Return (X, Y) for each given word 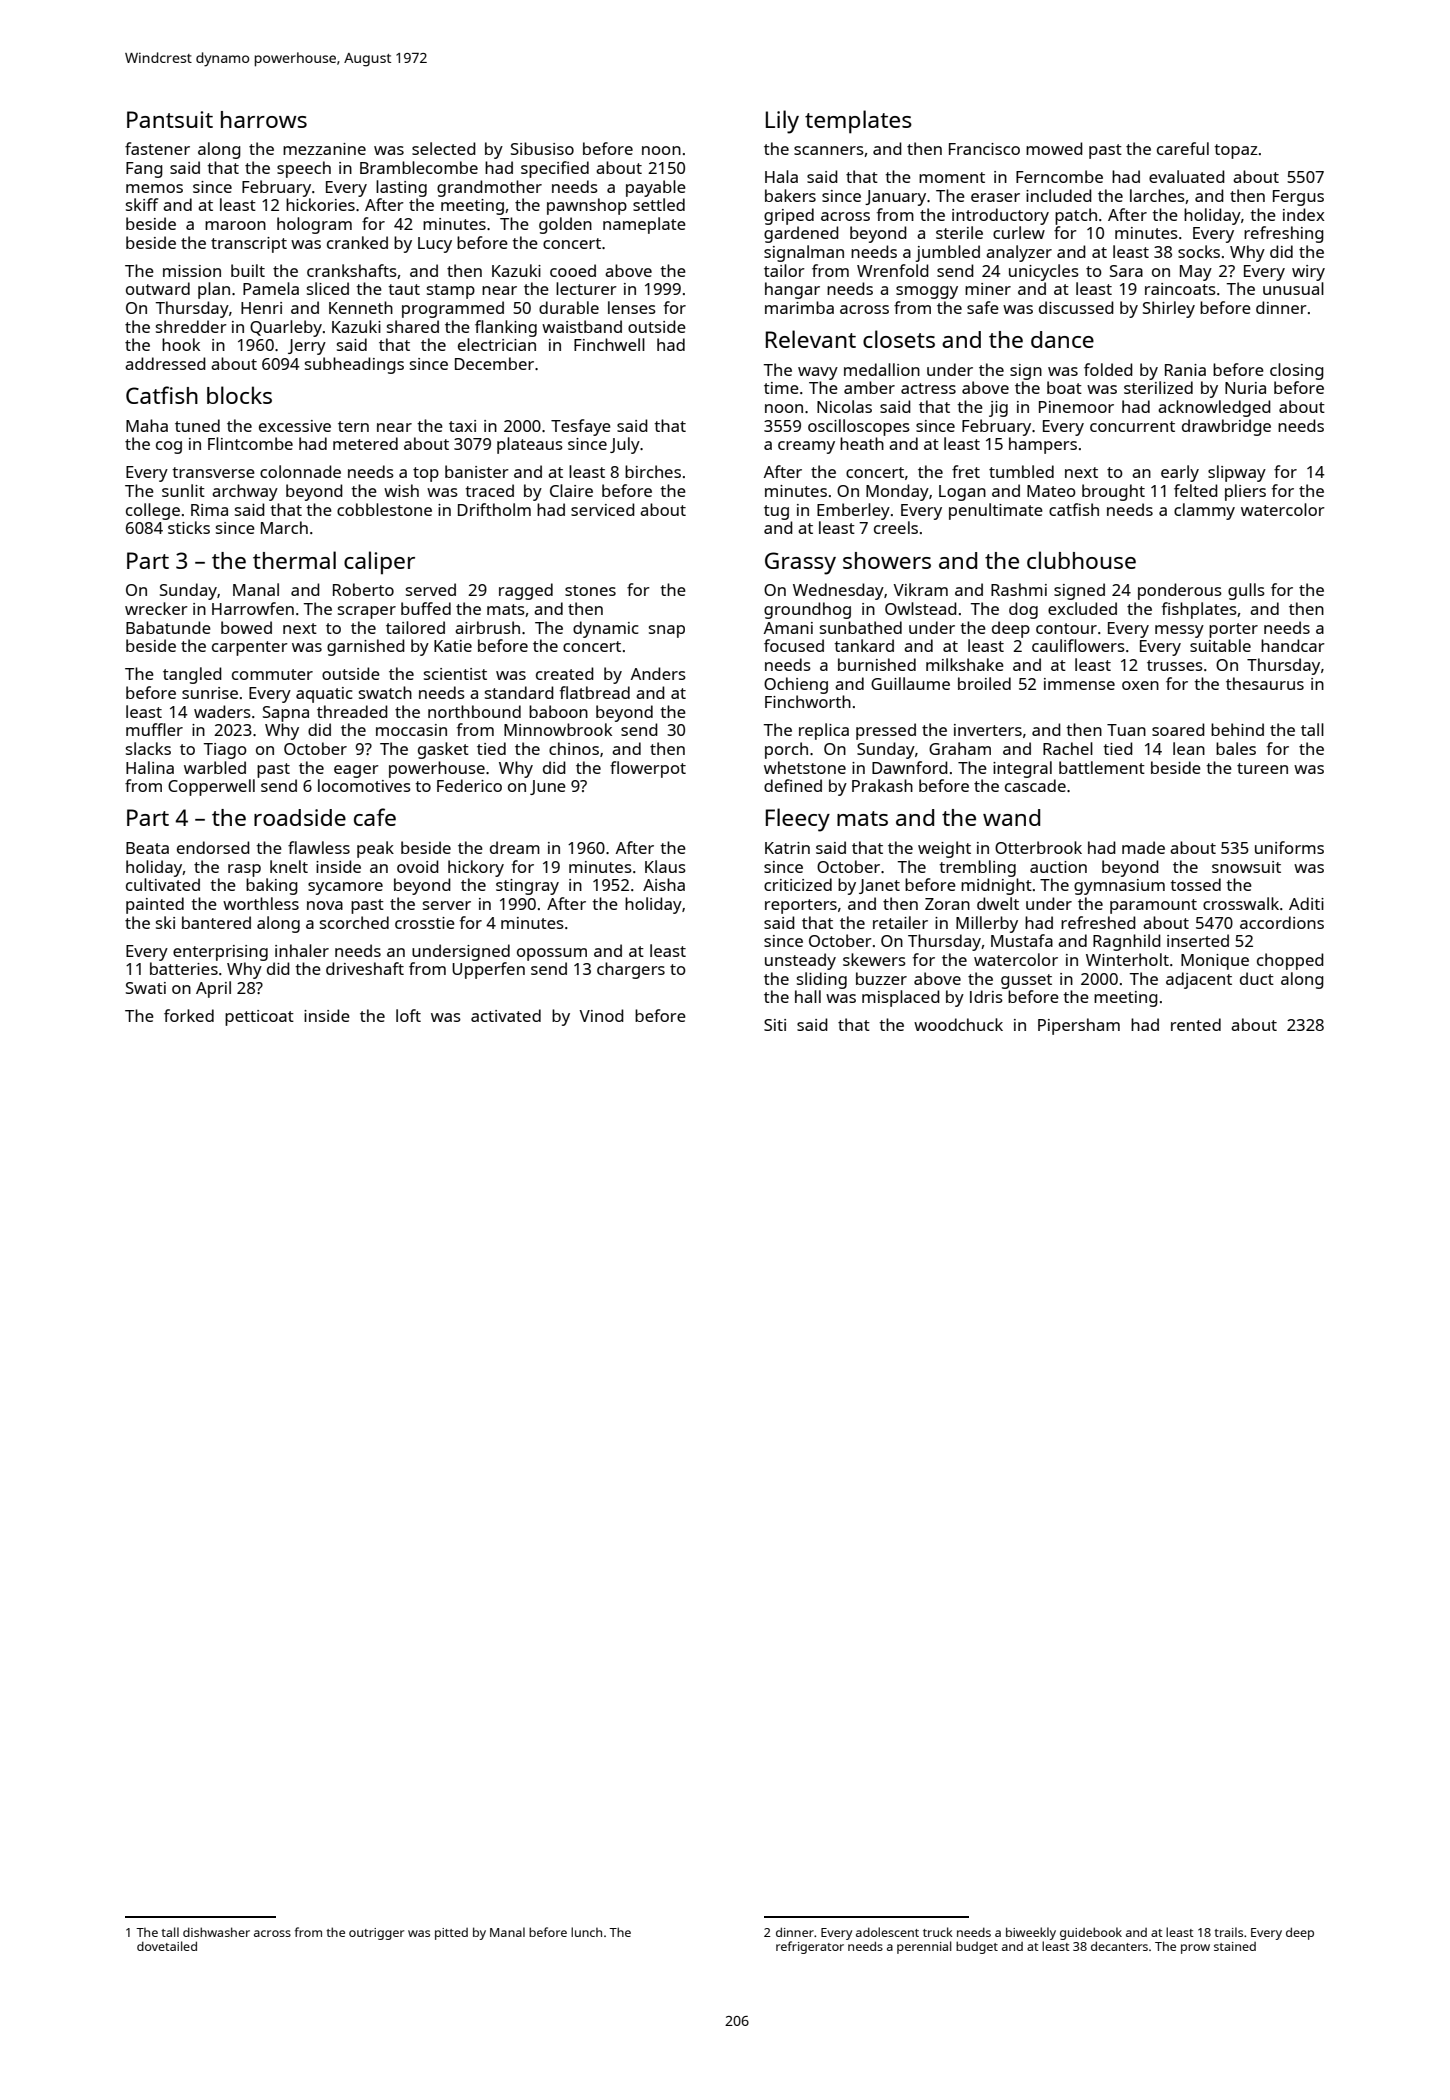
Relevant (811, 339)
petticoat (259, 1018)
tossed (1195, 884)
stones (590, 590)
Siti (775, 1025)
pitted (451, 1934)
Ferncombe (1059, 176)
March (284, 527)
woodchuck (958, 1024)
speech (304, 169)
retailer (900, 922)
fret (966, 471)
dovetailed (167, 1946)
